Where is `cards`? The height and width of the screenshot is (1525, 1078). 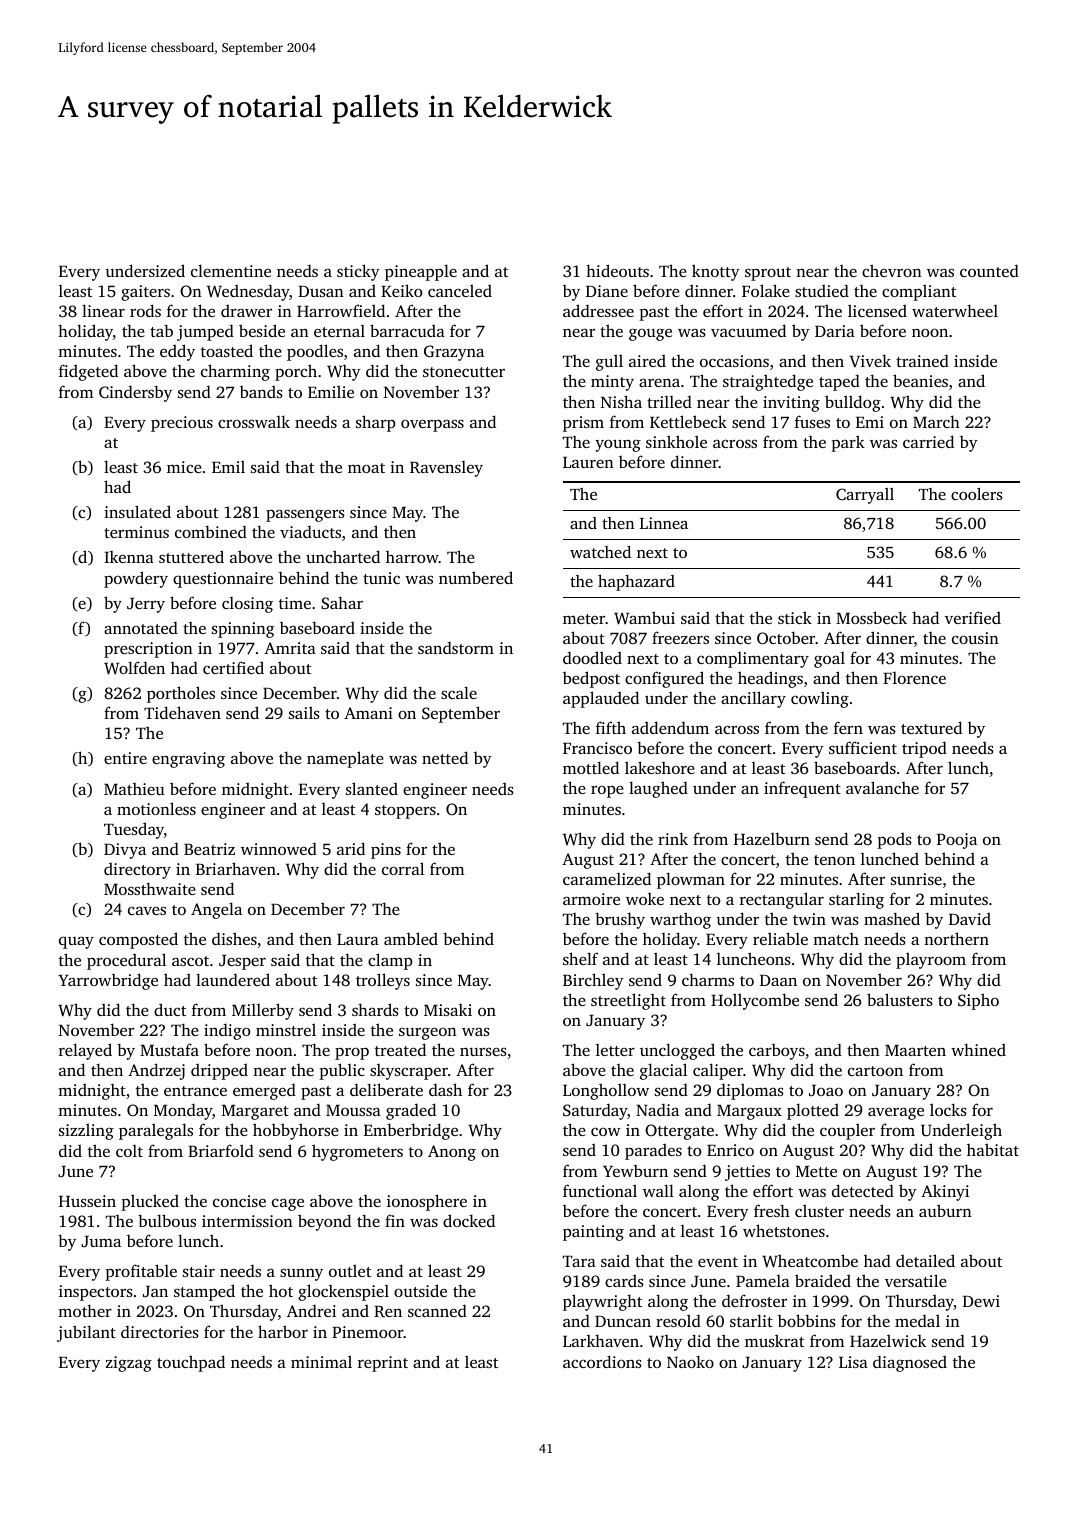
cards is located at coordinates (624, 1281).
